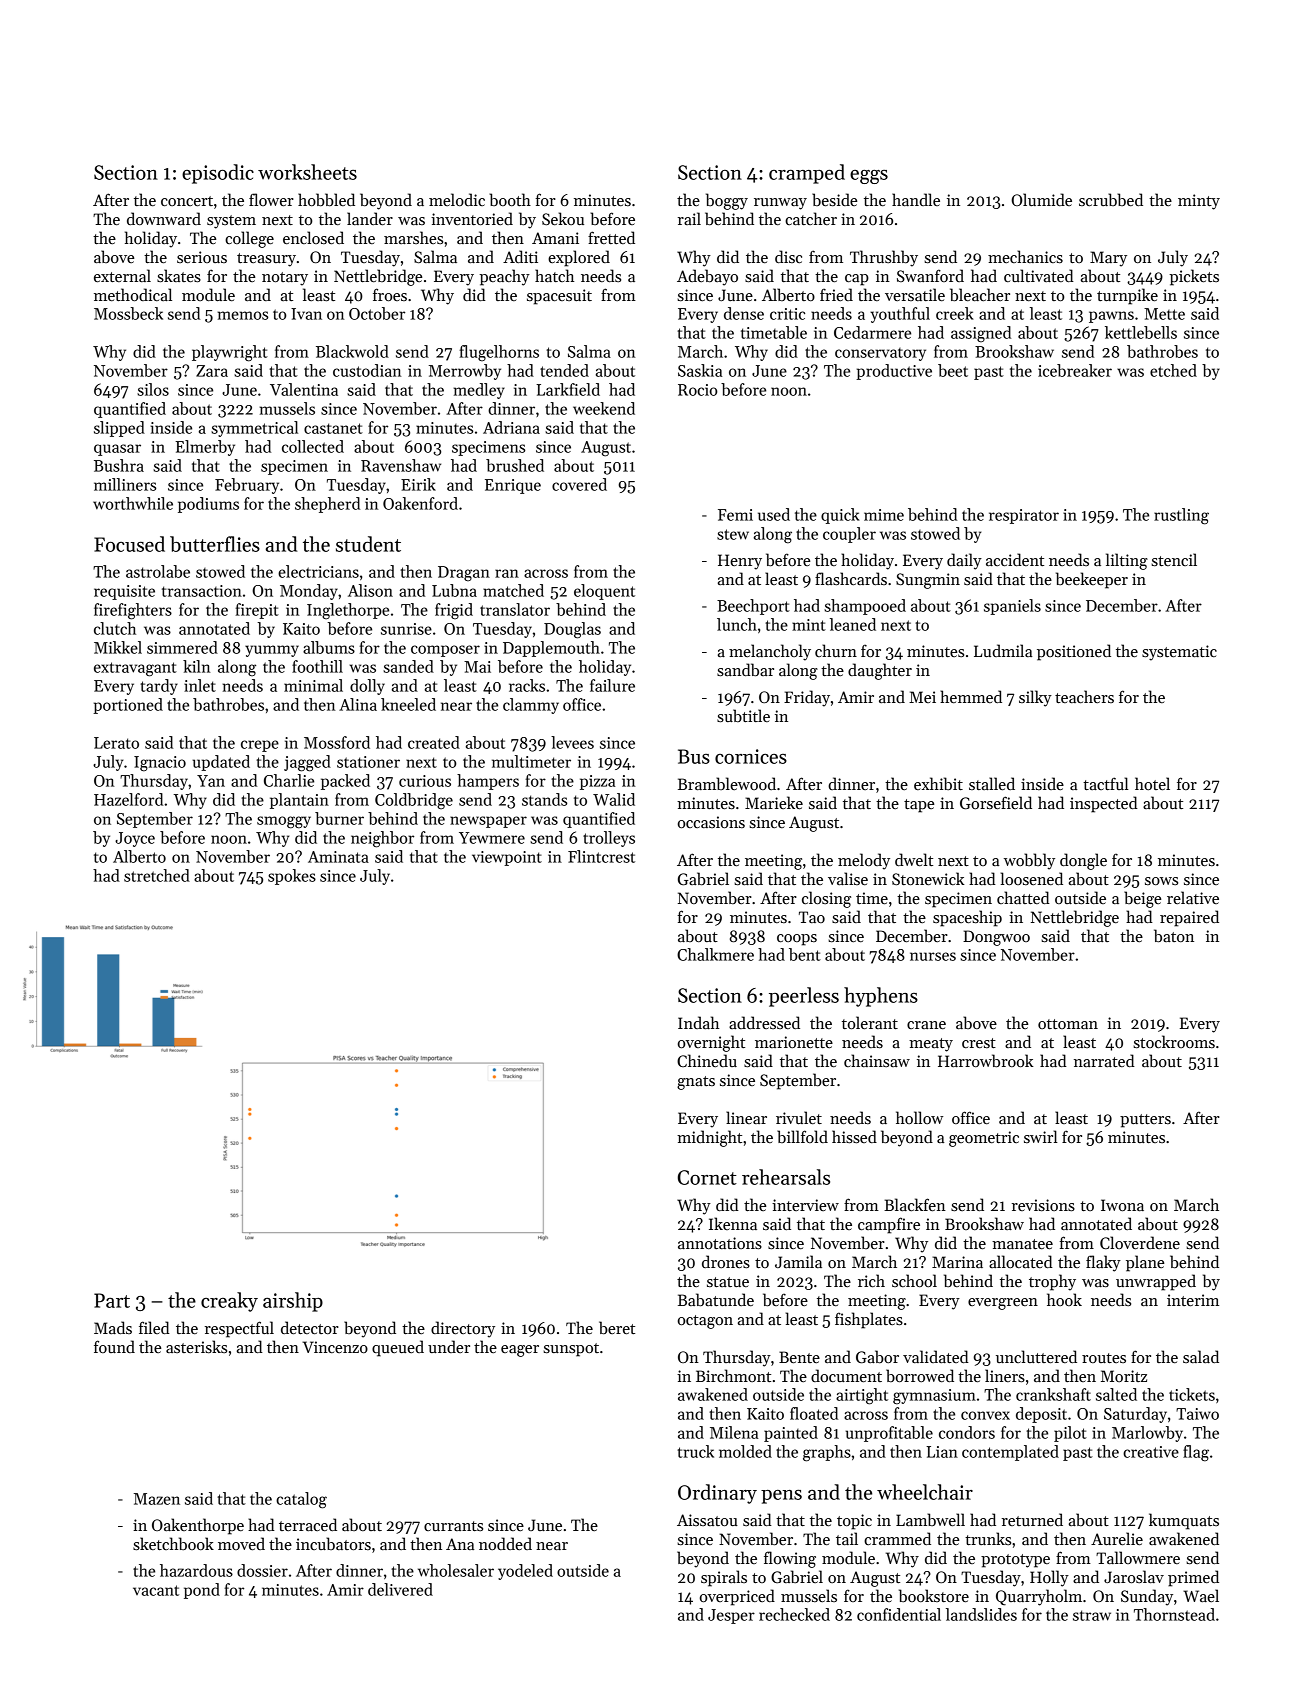  What do you see at coordinates (112, 1300) in the screenshot?
I see `Part` at bounding box center [112, 1300].
